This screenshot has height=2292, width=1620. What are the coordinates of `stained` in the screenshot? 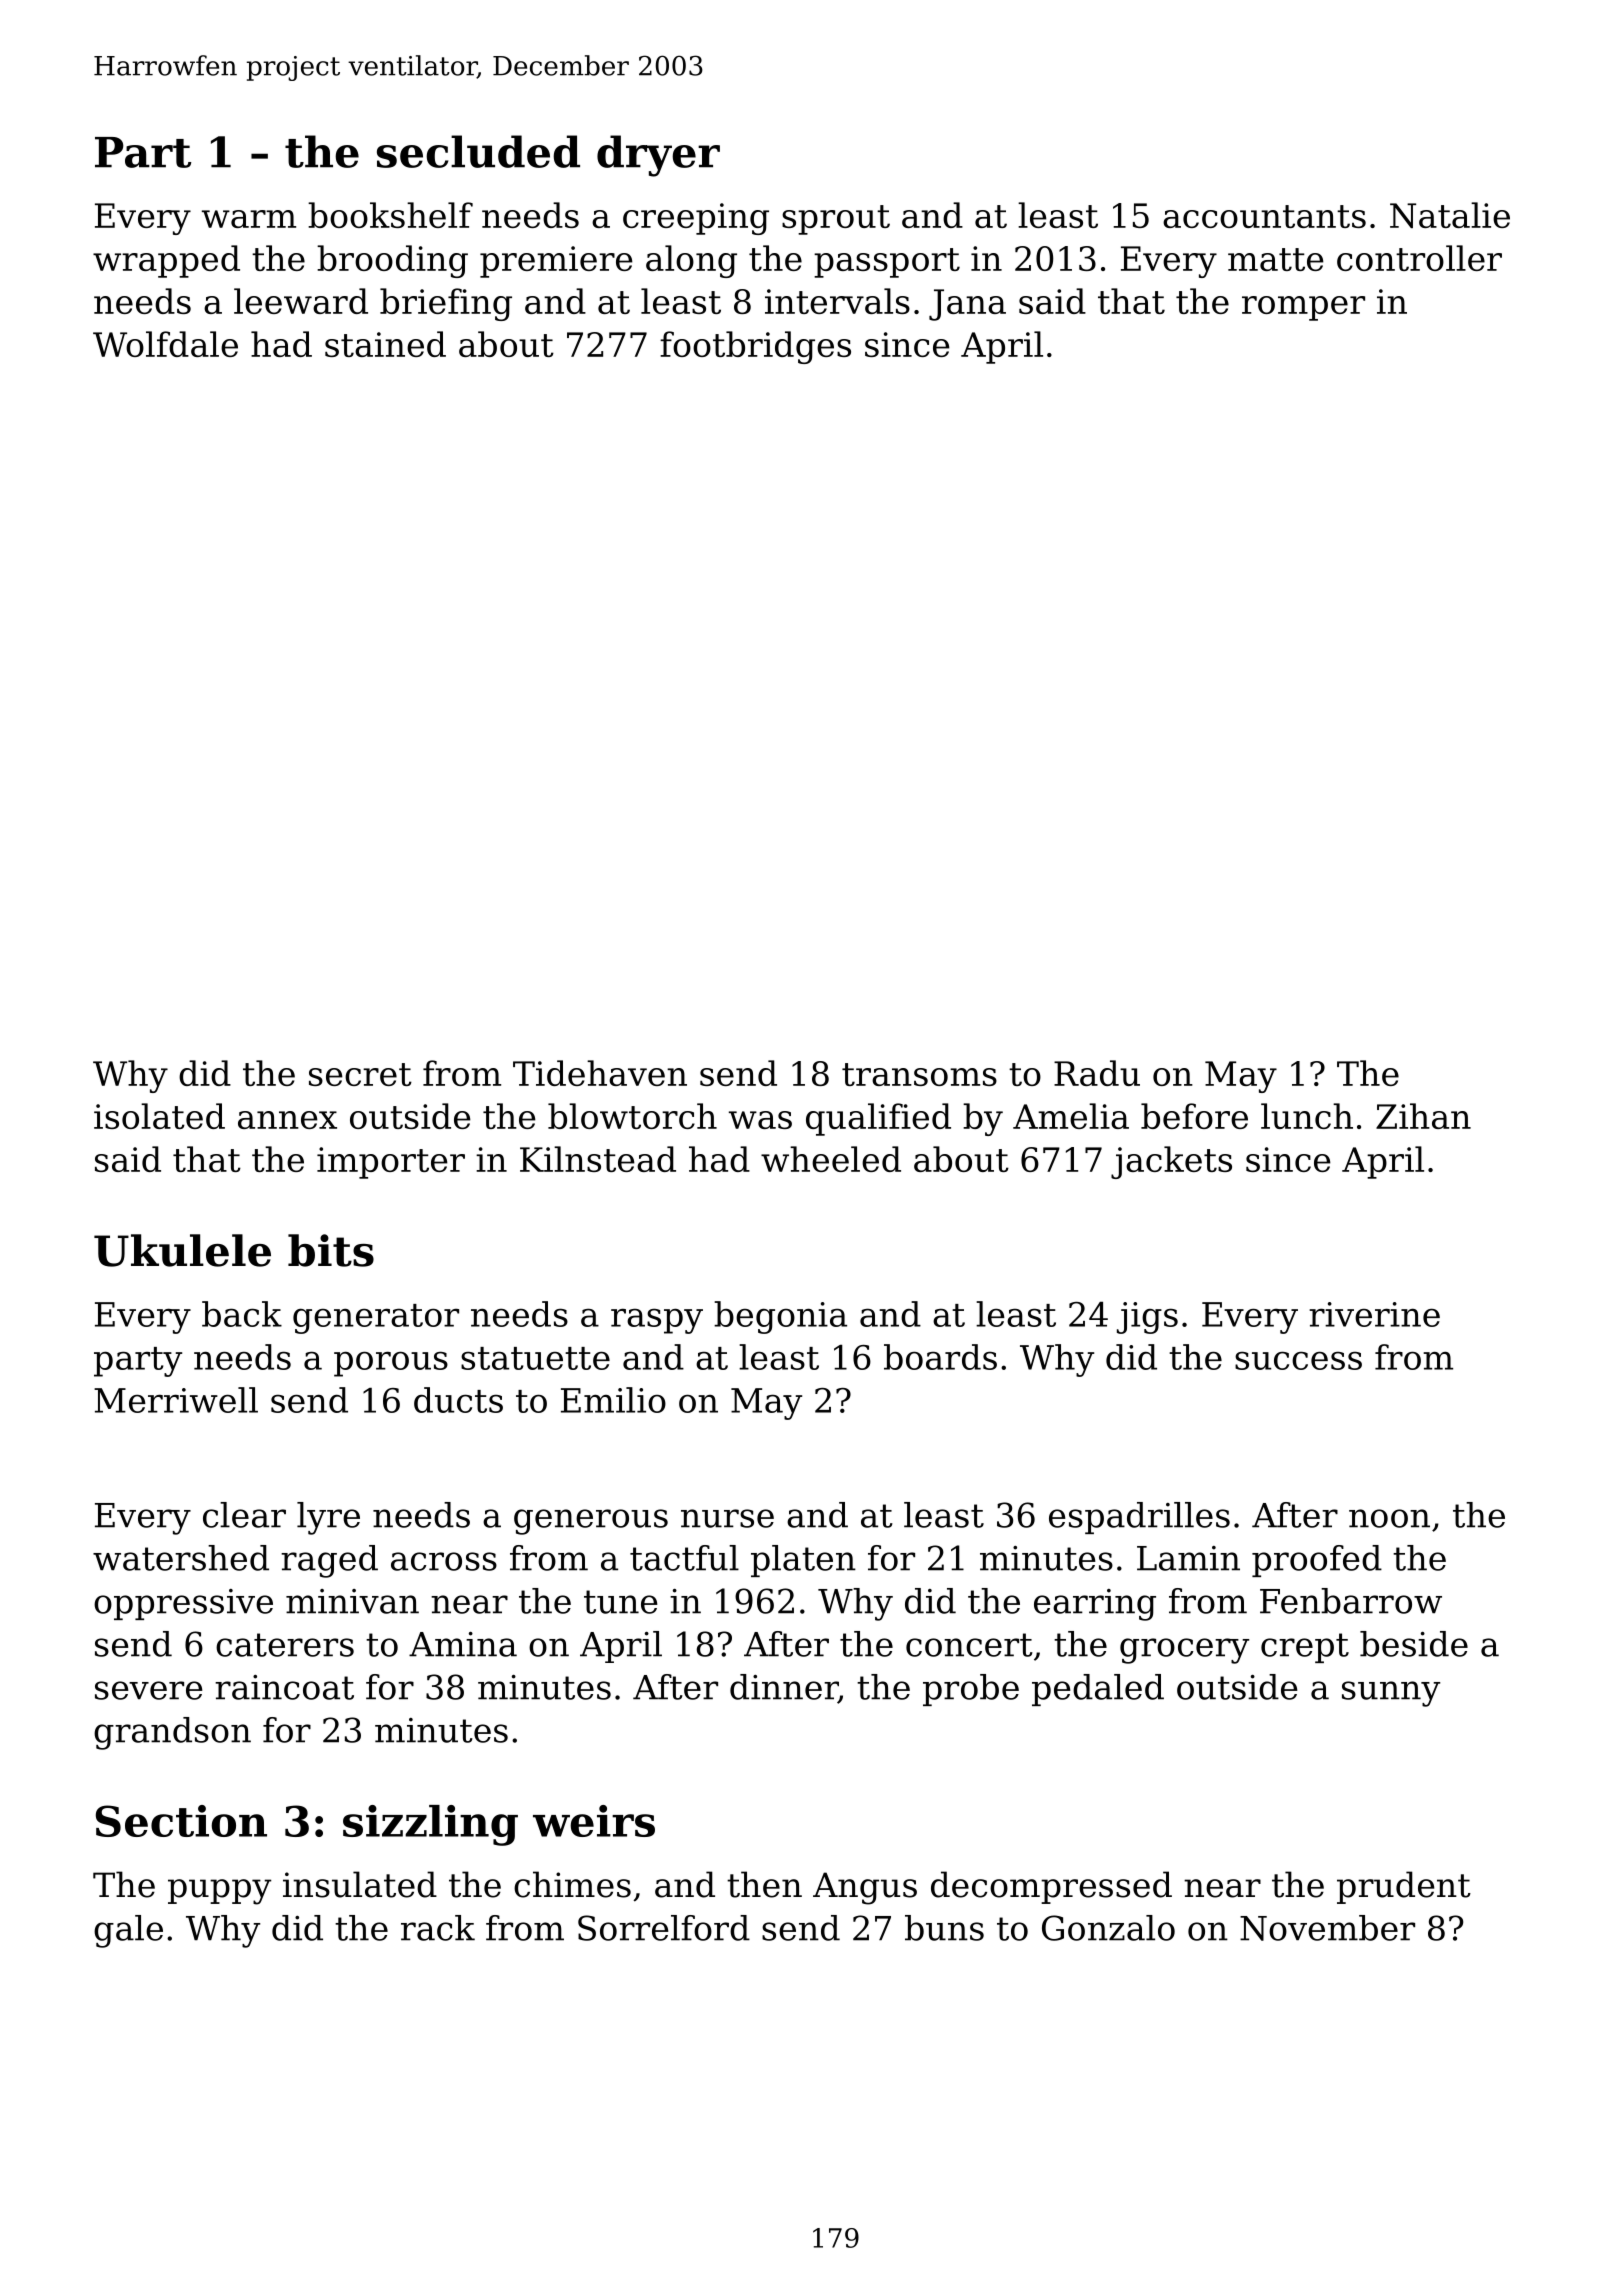 It's located at (385, 344).
